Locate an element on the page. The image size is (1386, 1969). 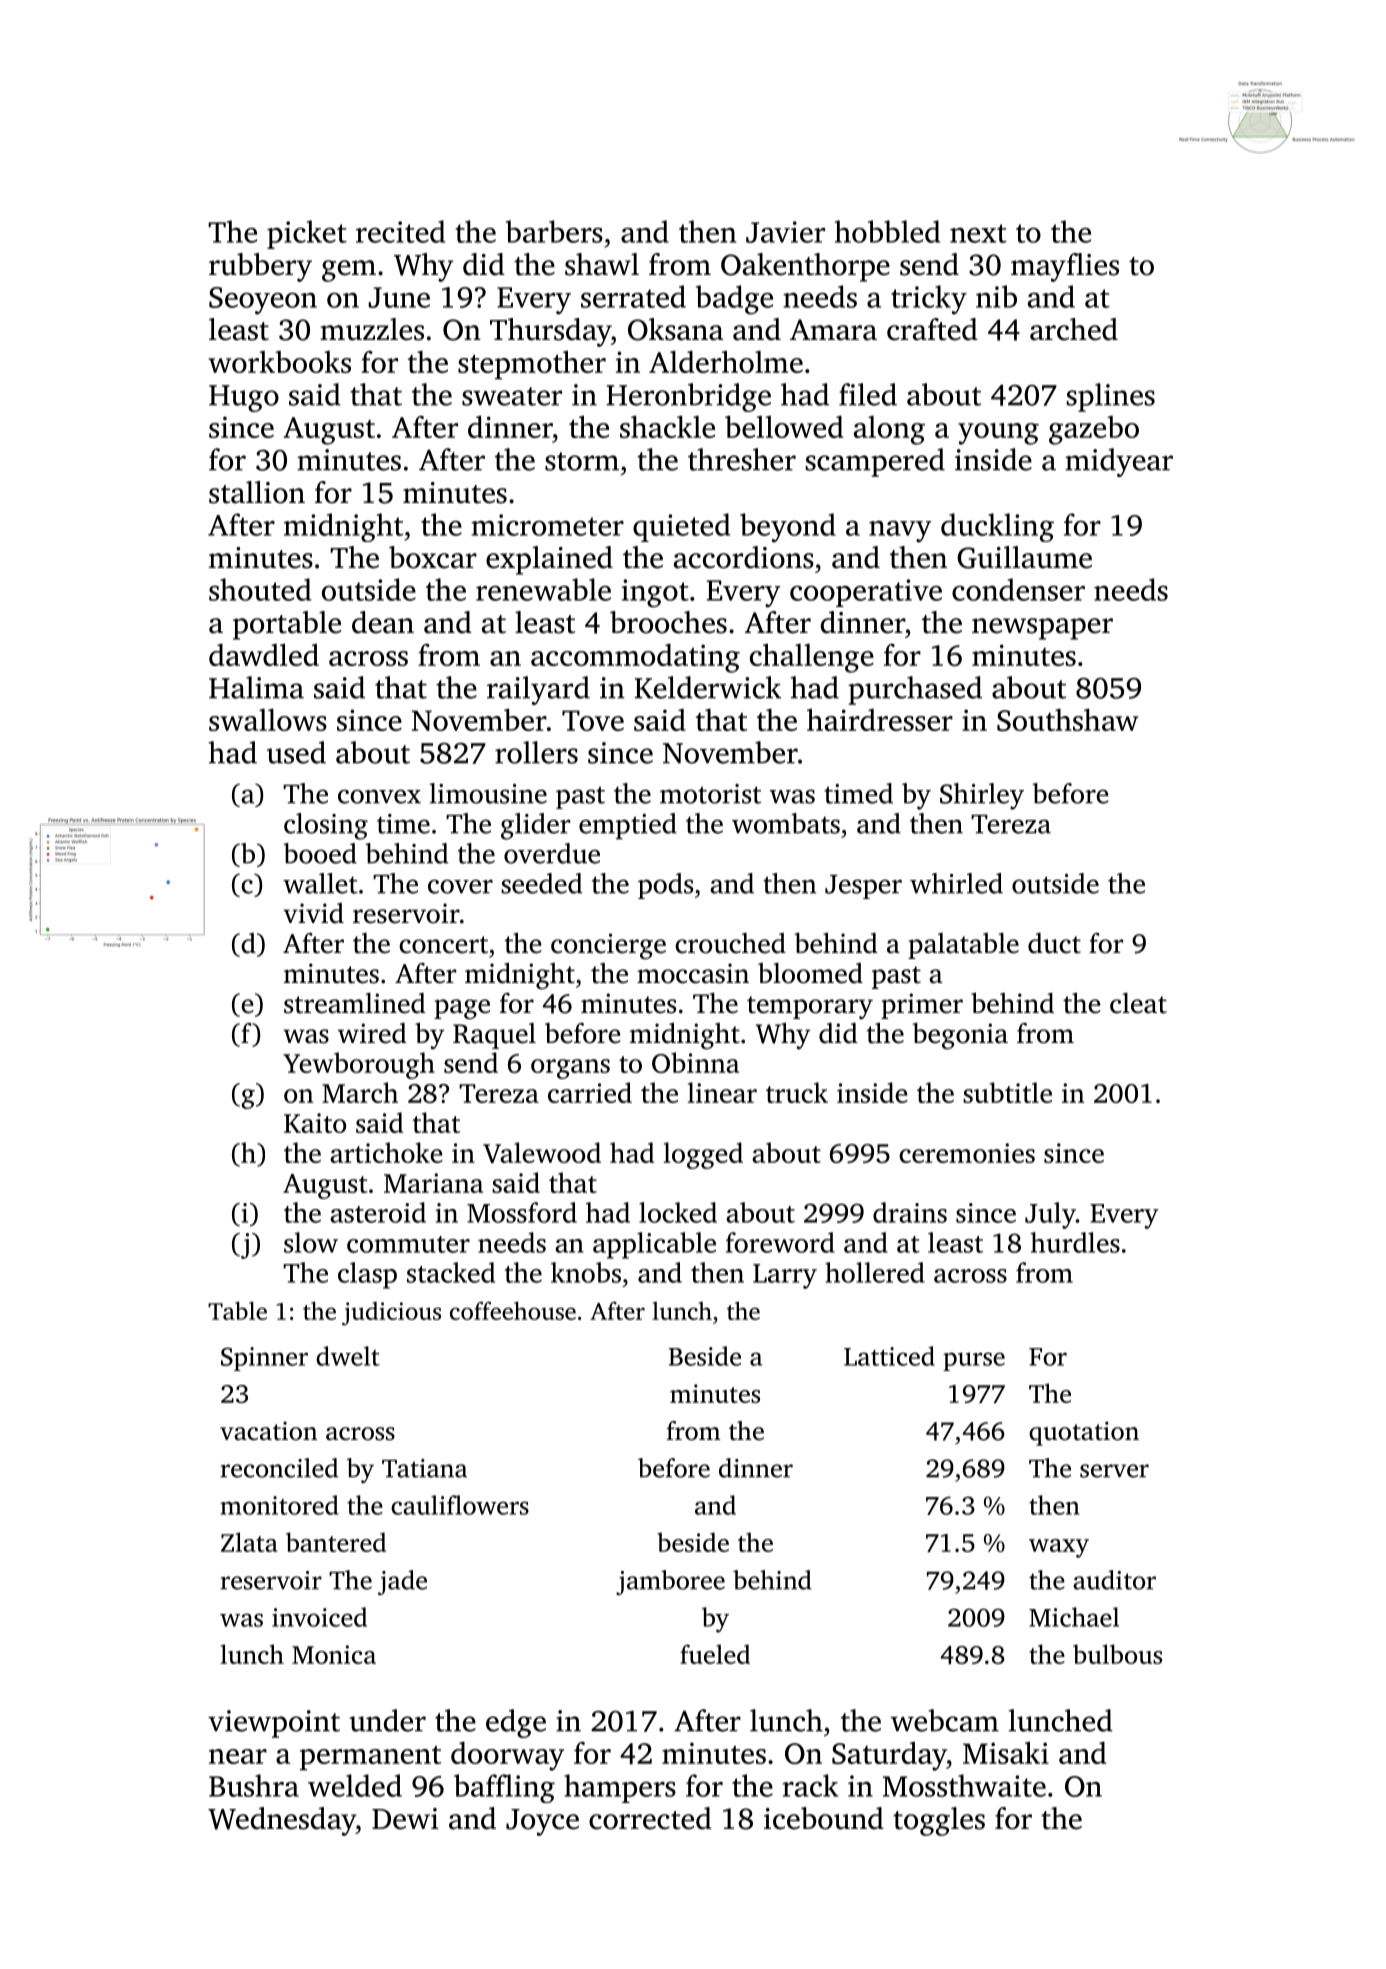
dean is located at coordinates (383, 622).
